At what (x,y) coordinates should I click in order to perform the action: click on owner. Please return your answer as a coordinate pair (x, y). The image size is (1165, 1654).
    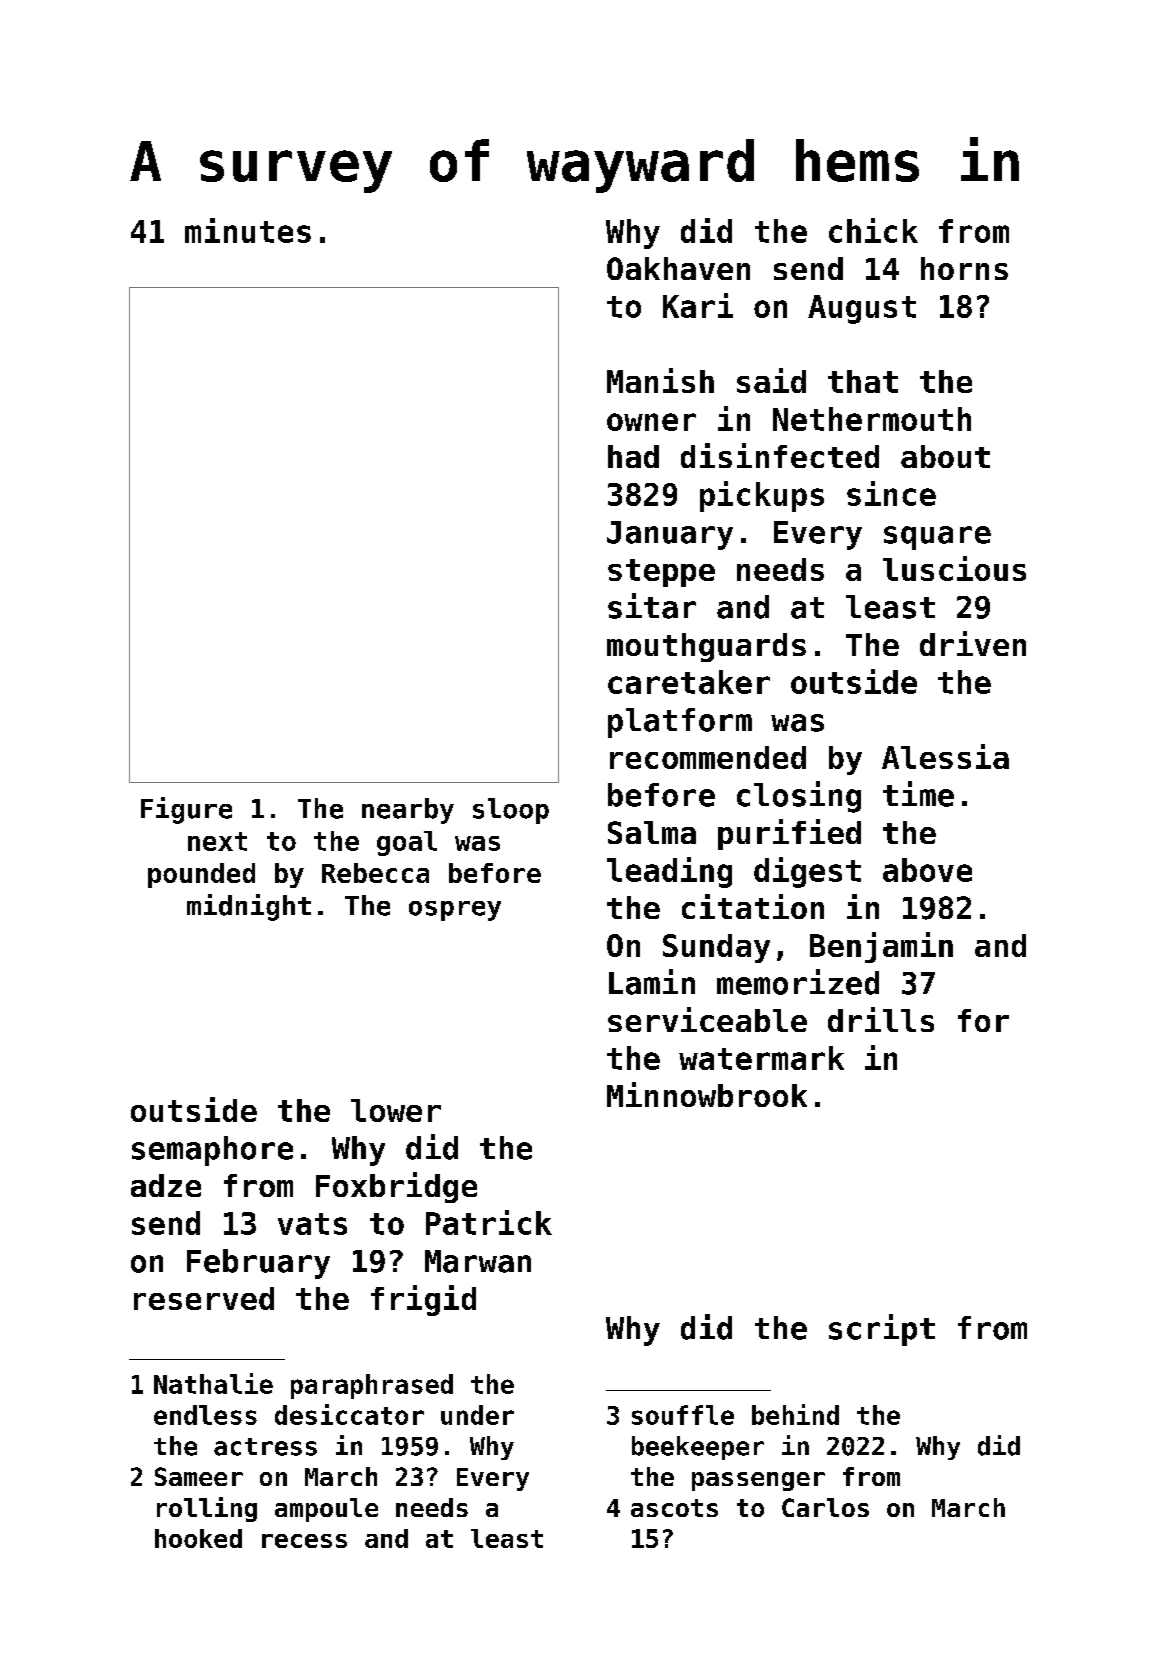
    Looking at the image, I should click on (651, 422).
